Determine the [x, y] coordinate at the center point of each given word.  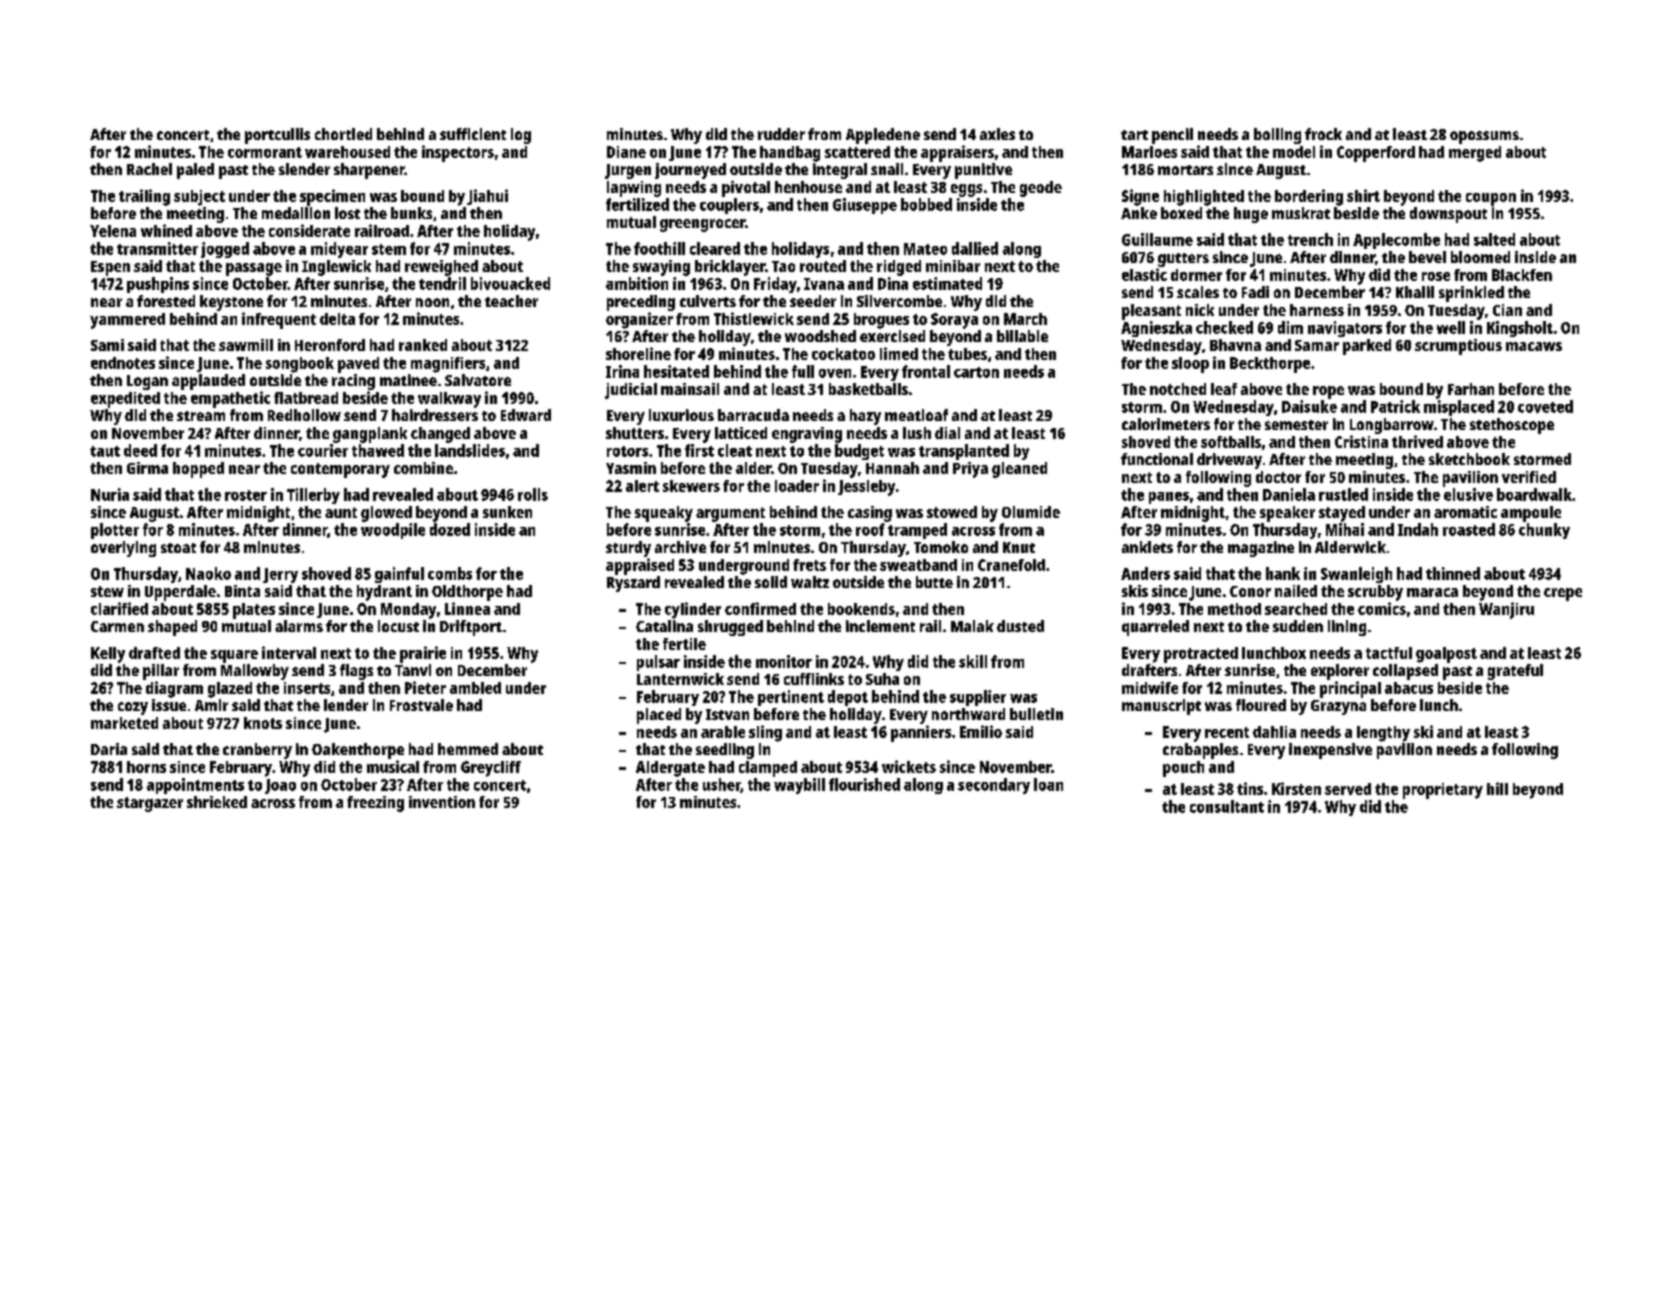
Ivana [824, 284]
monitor [784, 661]
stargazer [150, 804]
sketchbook [1469, 459]
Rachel [149, 169]
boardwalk [1534, 494]
